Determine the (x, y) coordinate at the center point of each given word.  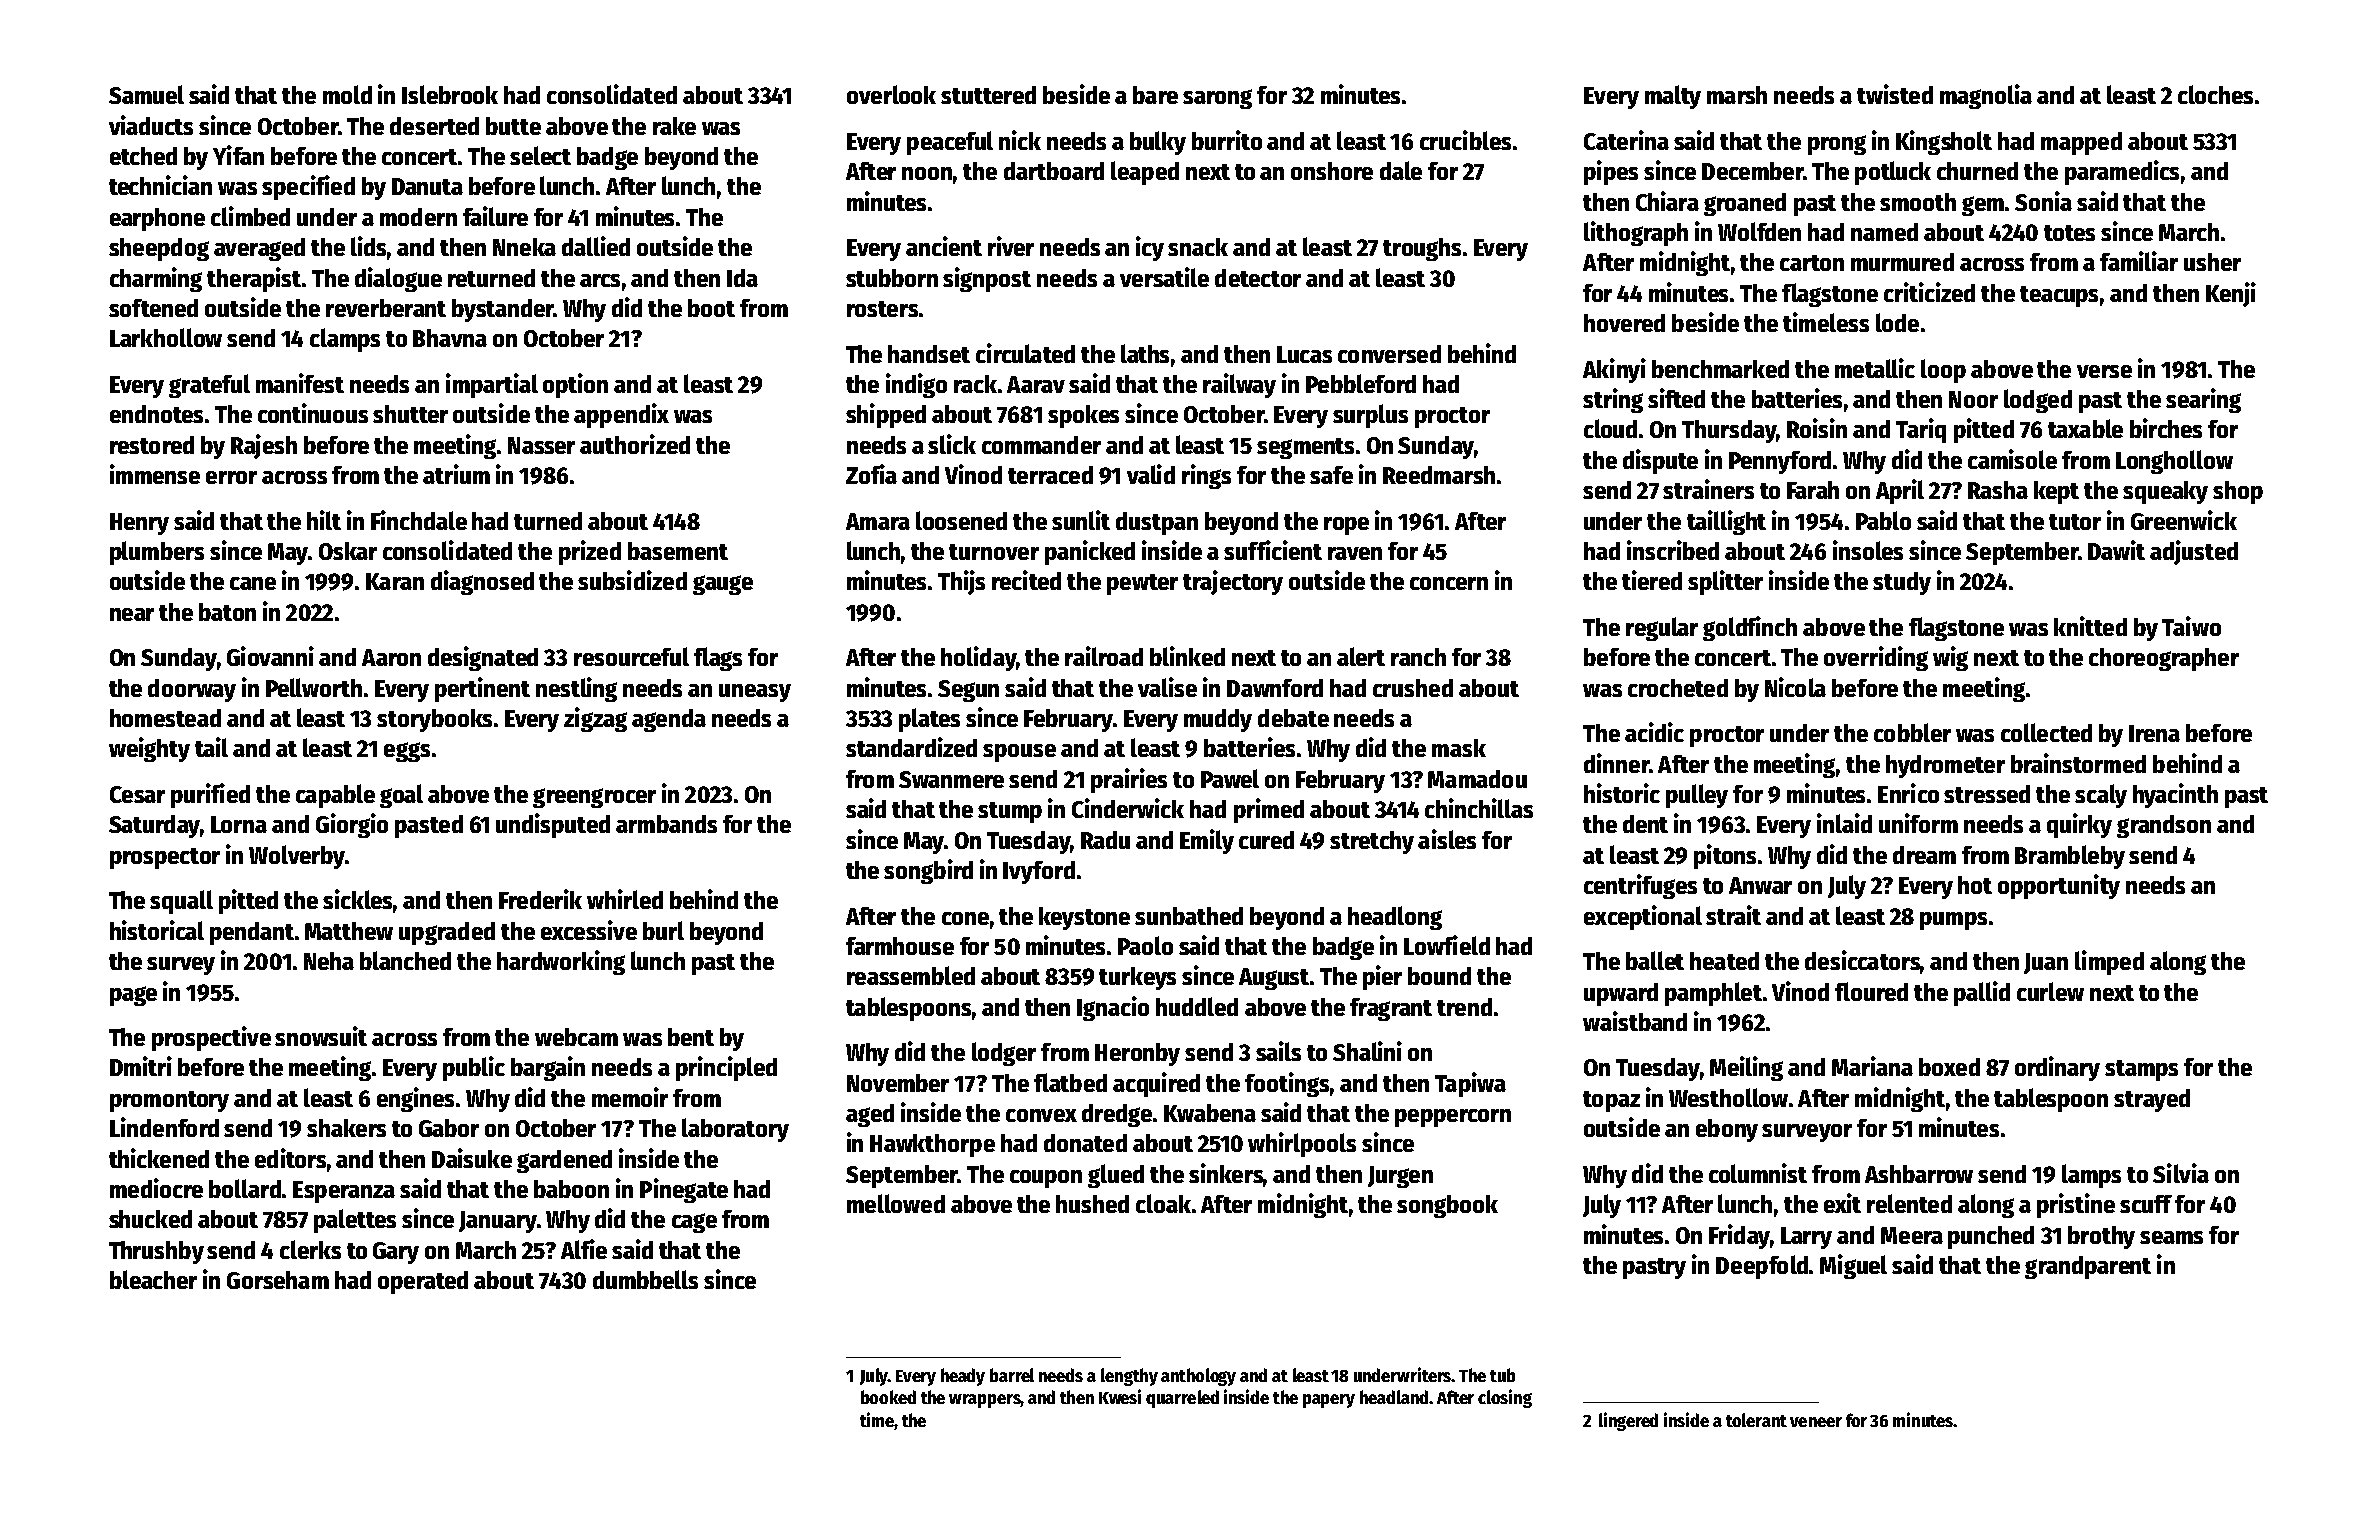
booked (888, 1397)
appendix (621, 415)
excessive (589, 930)
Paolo (1145, 945)
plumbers (157, 553)
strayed (2152, 1100)
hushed (1092, 1204)
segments (1305, 448)
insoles (1868, 550)
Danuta (427, 186)
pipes (1611, 172)
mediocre (156, 1188)
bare (1155, 95)
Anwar (1760, 885)
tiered (1652, 580)
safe (1331, 475)
